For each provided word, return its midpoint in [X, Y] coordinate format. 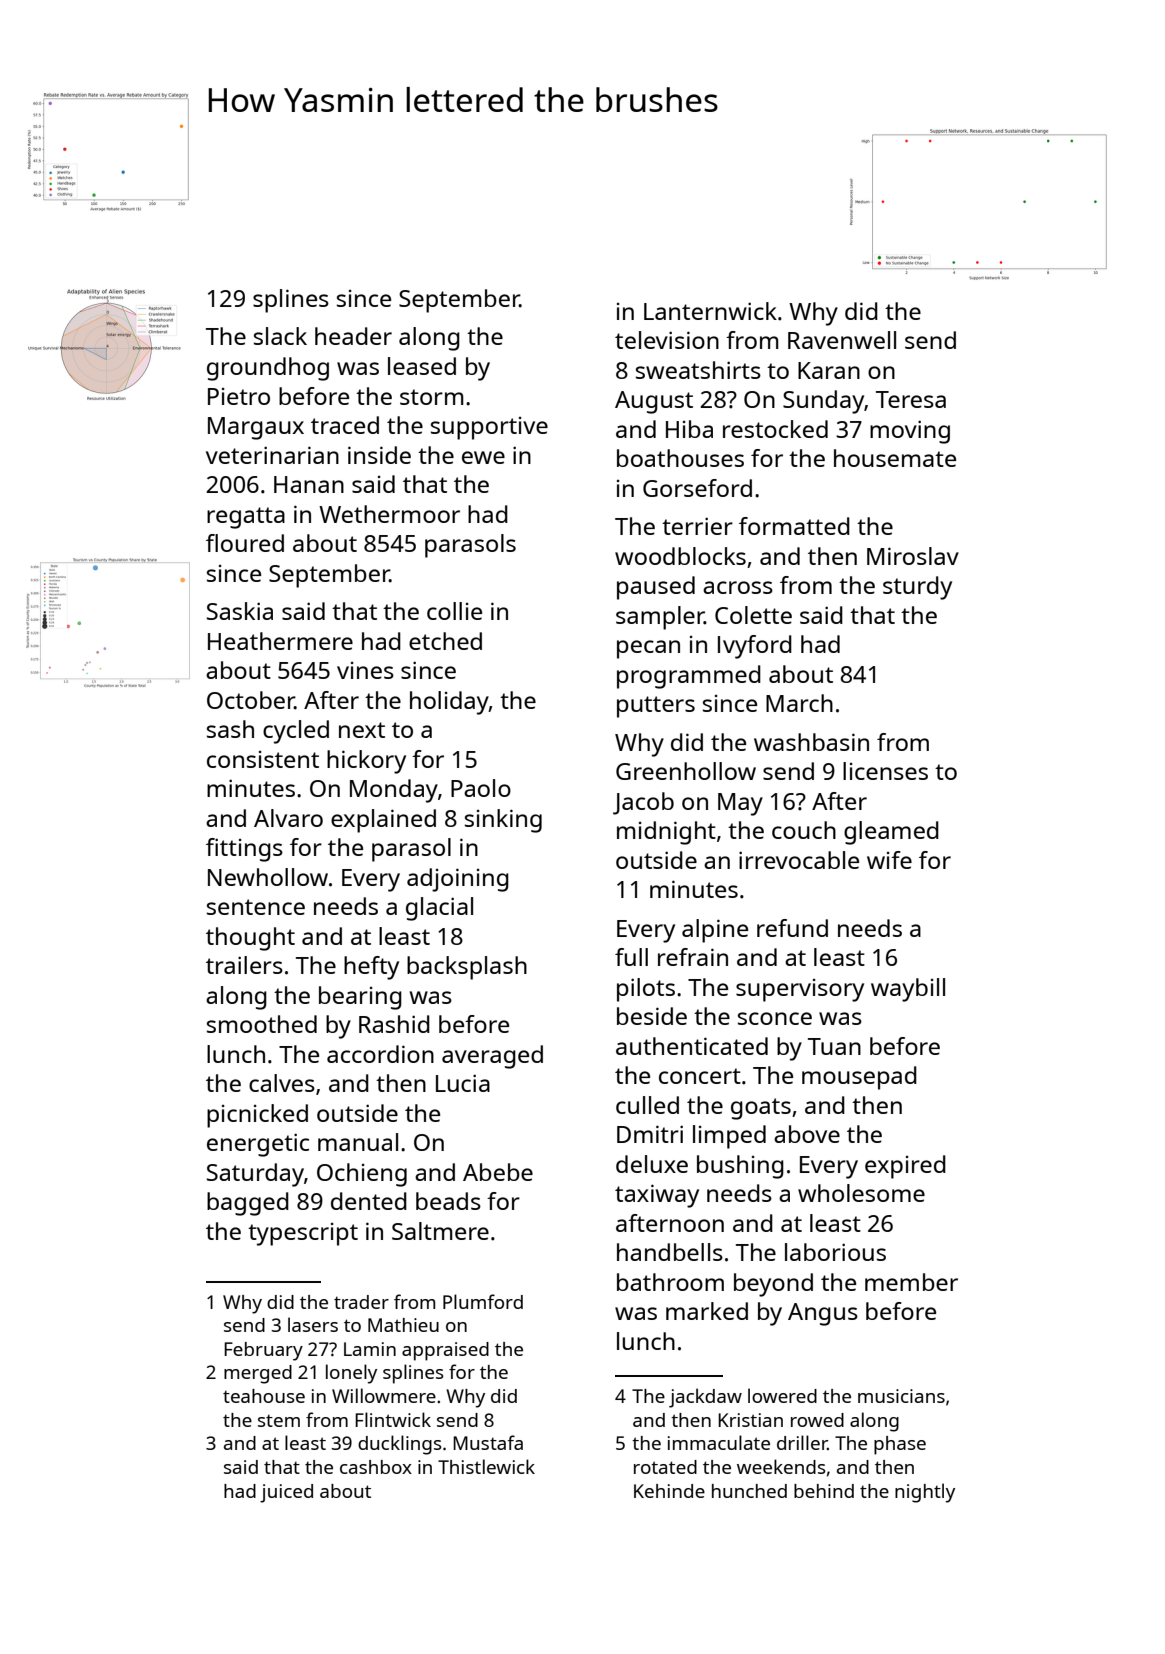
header [353, 336]
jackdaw [705, 1398]
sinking [503, 821]
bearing [360, 998]
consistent [263, 759]
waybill [908, 990]
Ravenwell [842, 340]
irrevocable [799, 860]
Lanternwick [710, 311]
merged [258, 1374]
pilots [646, 990]
